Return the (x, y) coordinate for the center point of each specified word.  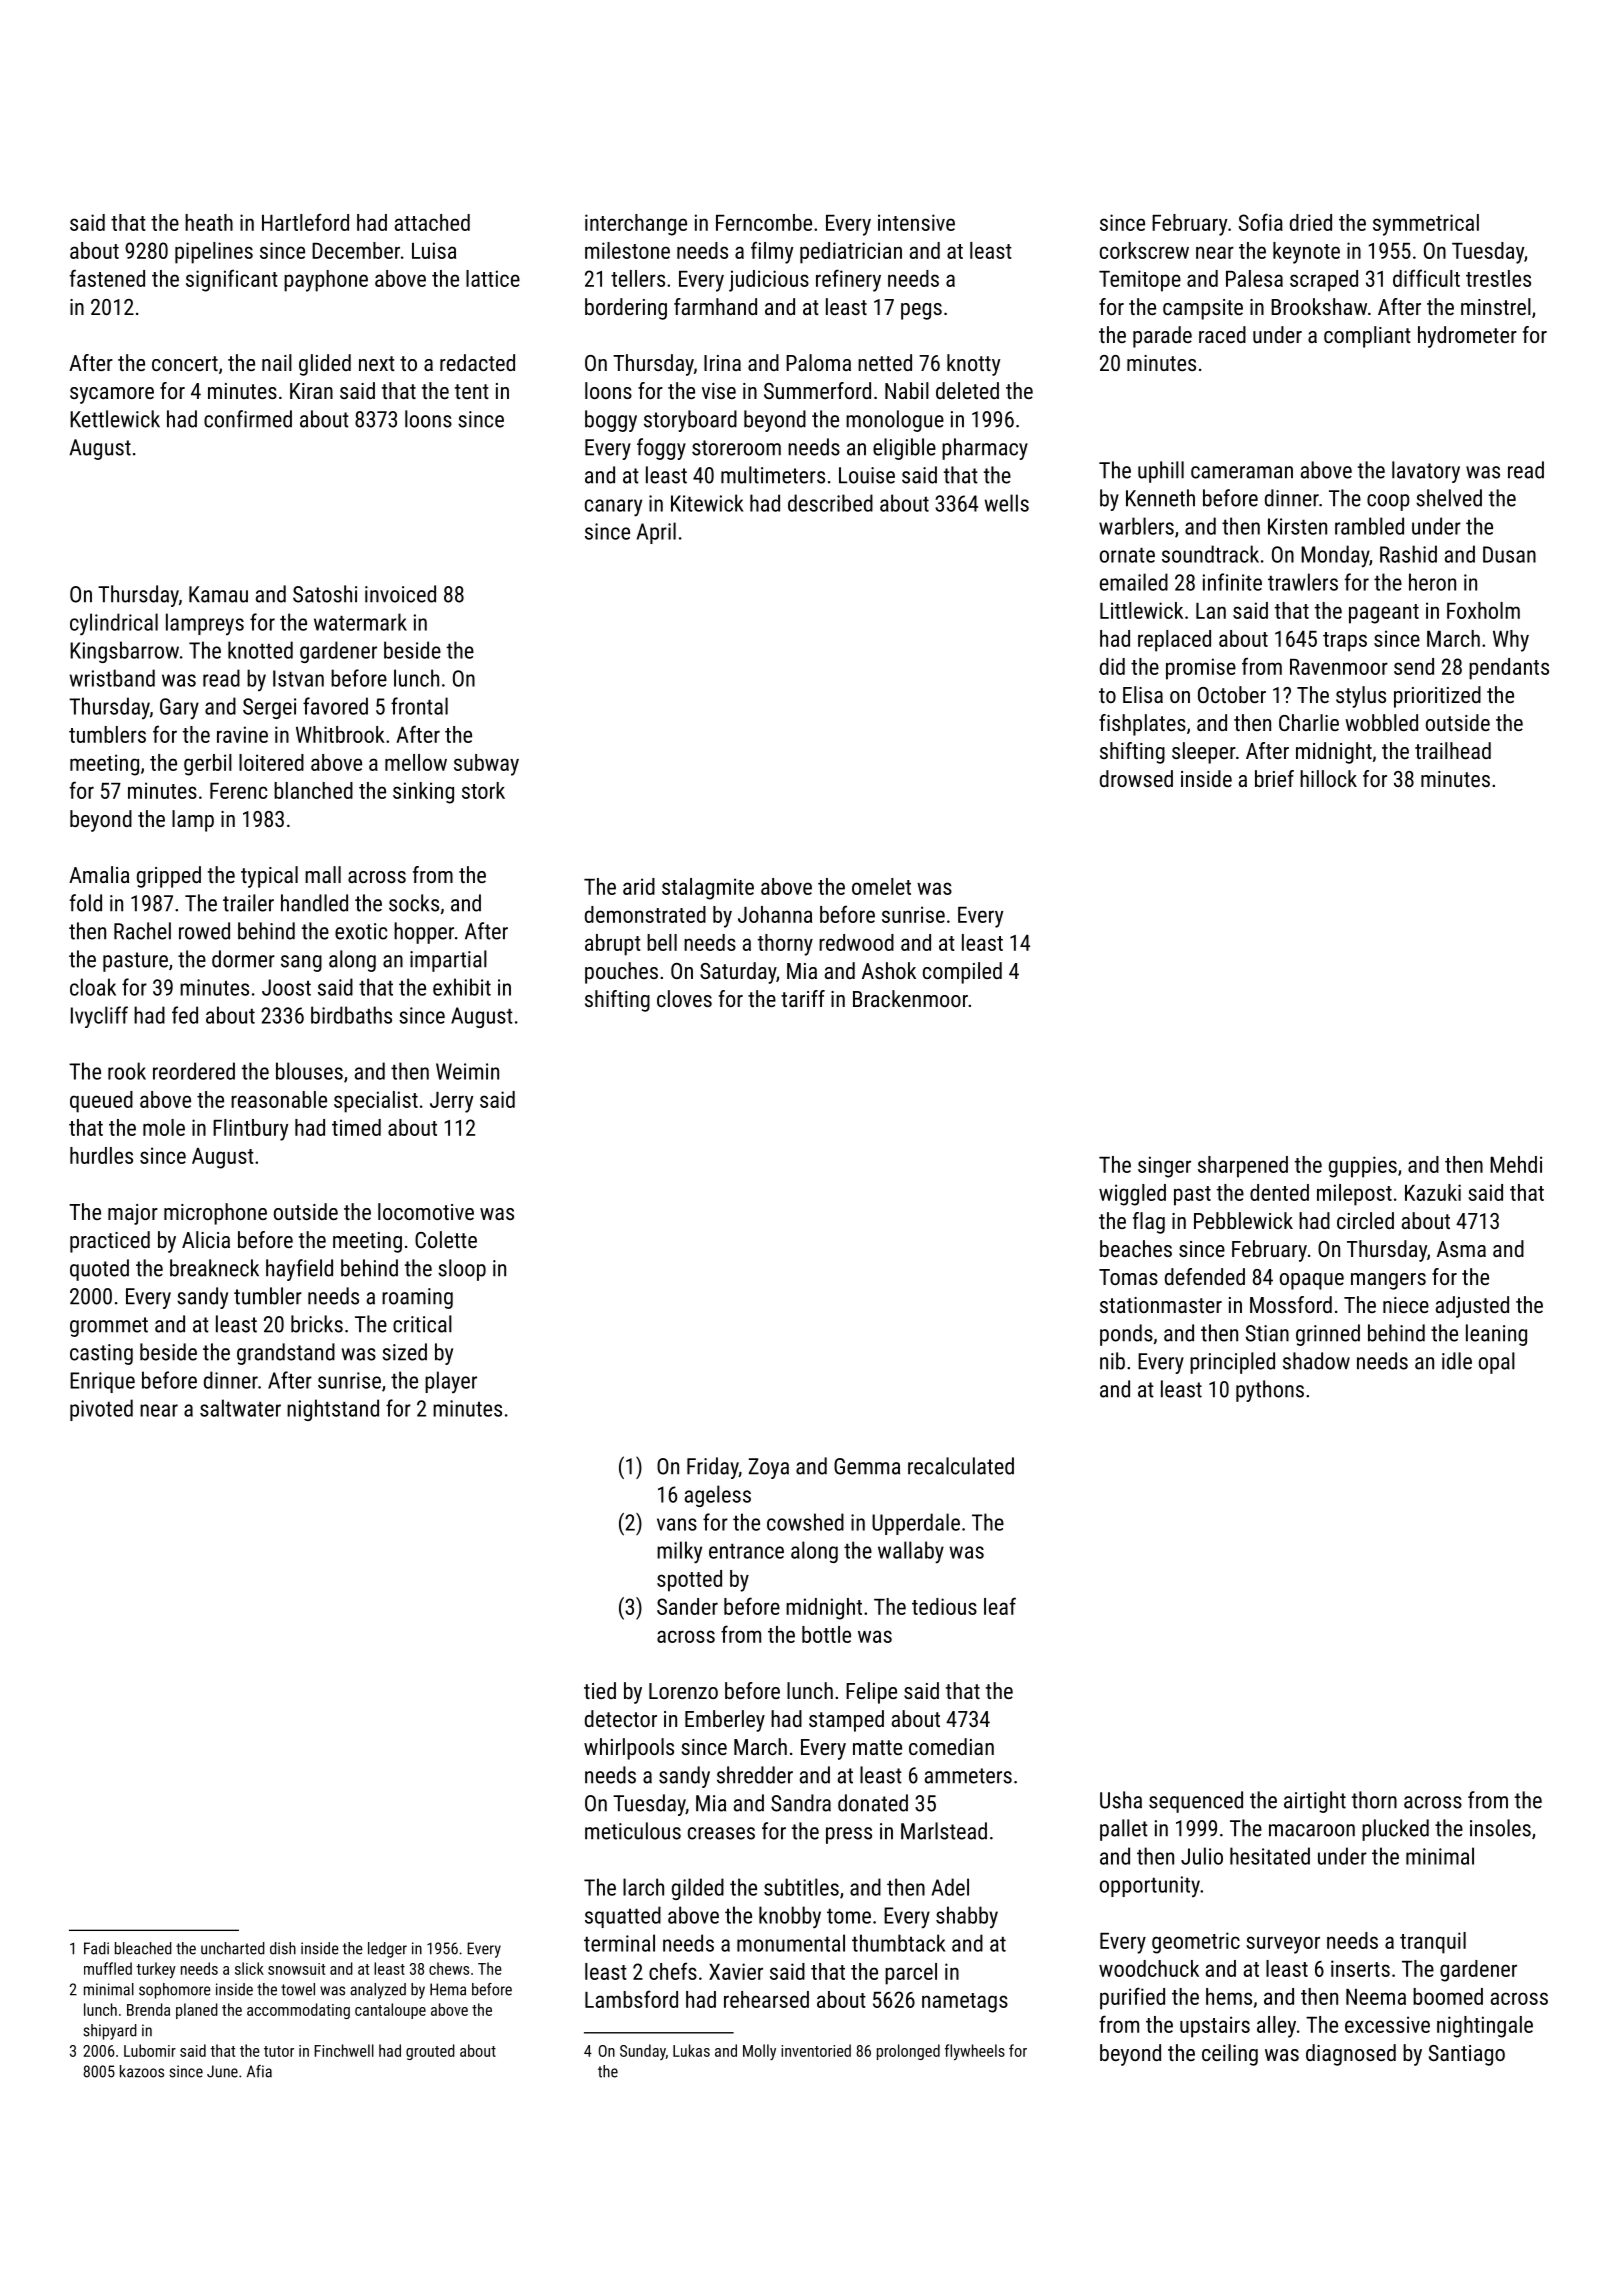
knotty (973, 365)
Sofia (1260, 222)
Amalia (99, 874)
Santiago (1467, 2055)
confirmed (248, 419)
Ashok (889, 970)
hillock (1328, 778)
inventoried (816, 2050)
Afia (259, 2071)
